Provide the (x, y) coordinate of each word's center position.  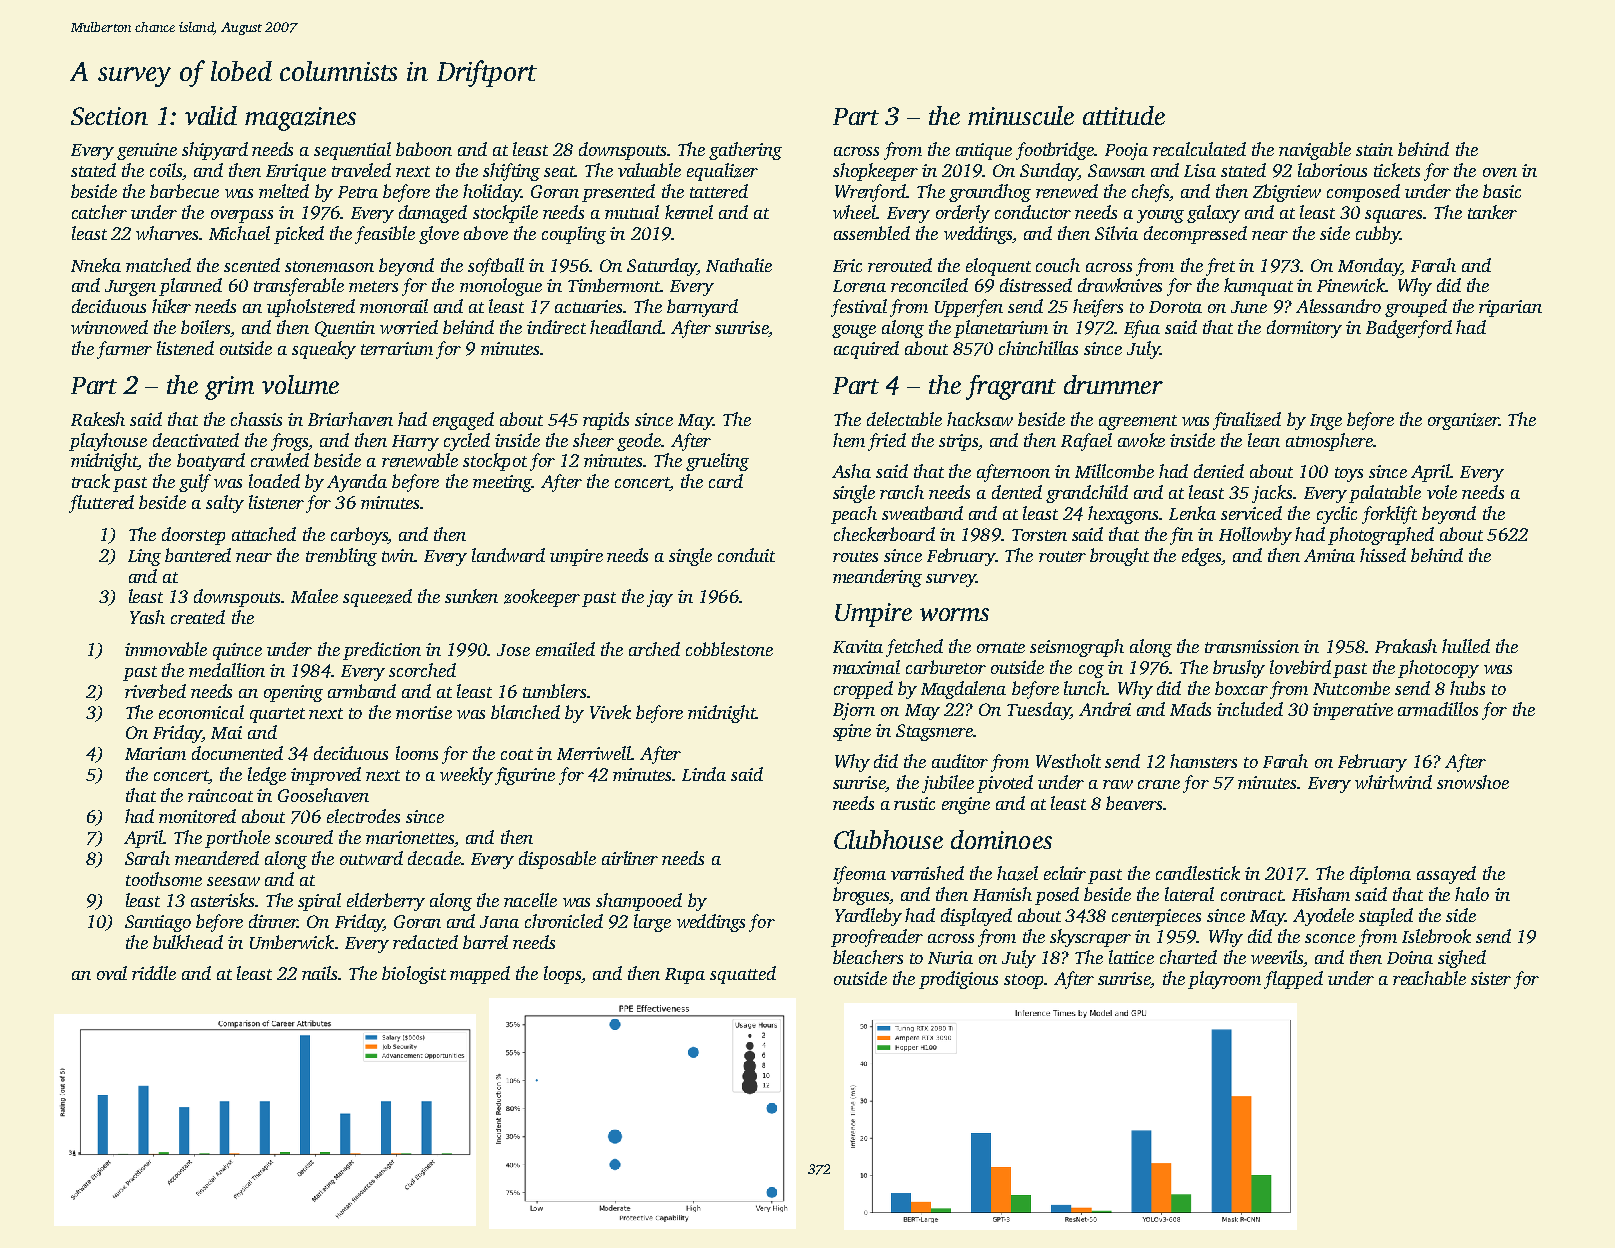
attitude (1124, 115)
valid (211, 115)
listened (185, 348)
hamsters (1203, 761)
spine (852, 732)
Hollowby (1255, 536)
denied (1219, 471)
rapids (606, 421)
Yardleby (868, 917)
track (91, 481)
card (726, 481)
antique (984, 151)
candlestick (1198, 873)
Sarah (147, 858)
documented (237, 753)
